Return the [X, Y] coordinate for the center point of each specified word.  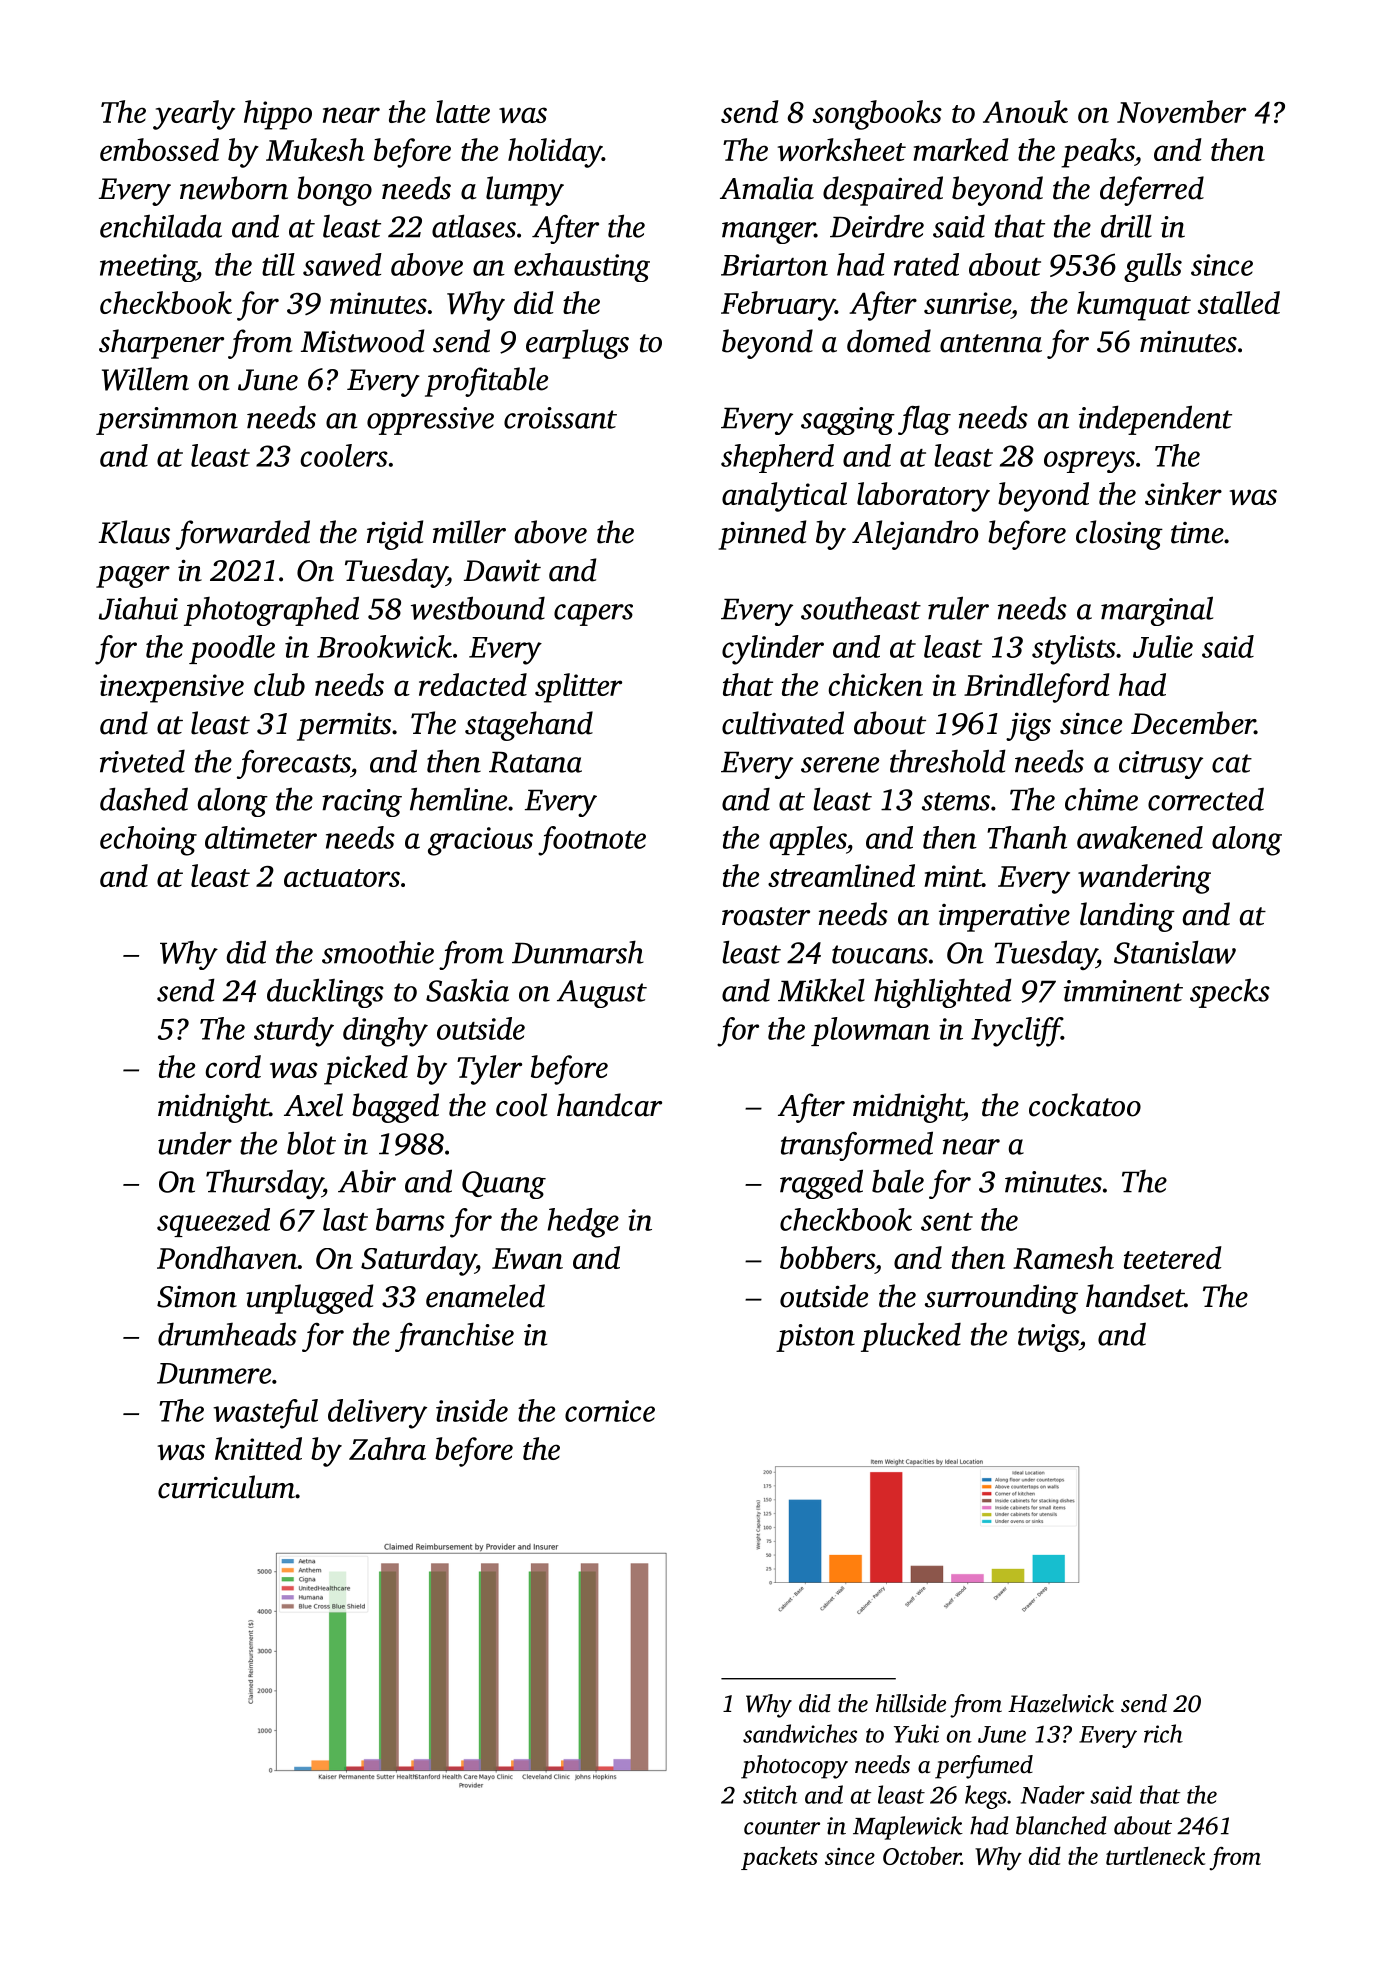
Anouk [1025, 111]
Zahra [387, 1448]
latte [463, 111]
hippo [278, 115]
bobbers [827, 1257]
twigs [1048, 1338]
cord [233, 1066]
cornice [610, 1411]
